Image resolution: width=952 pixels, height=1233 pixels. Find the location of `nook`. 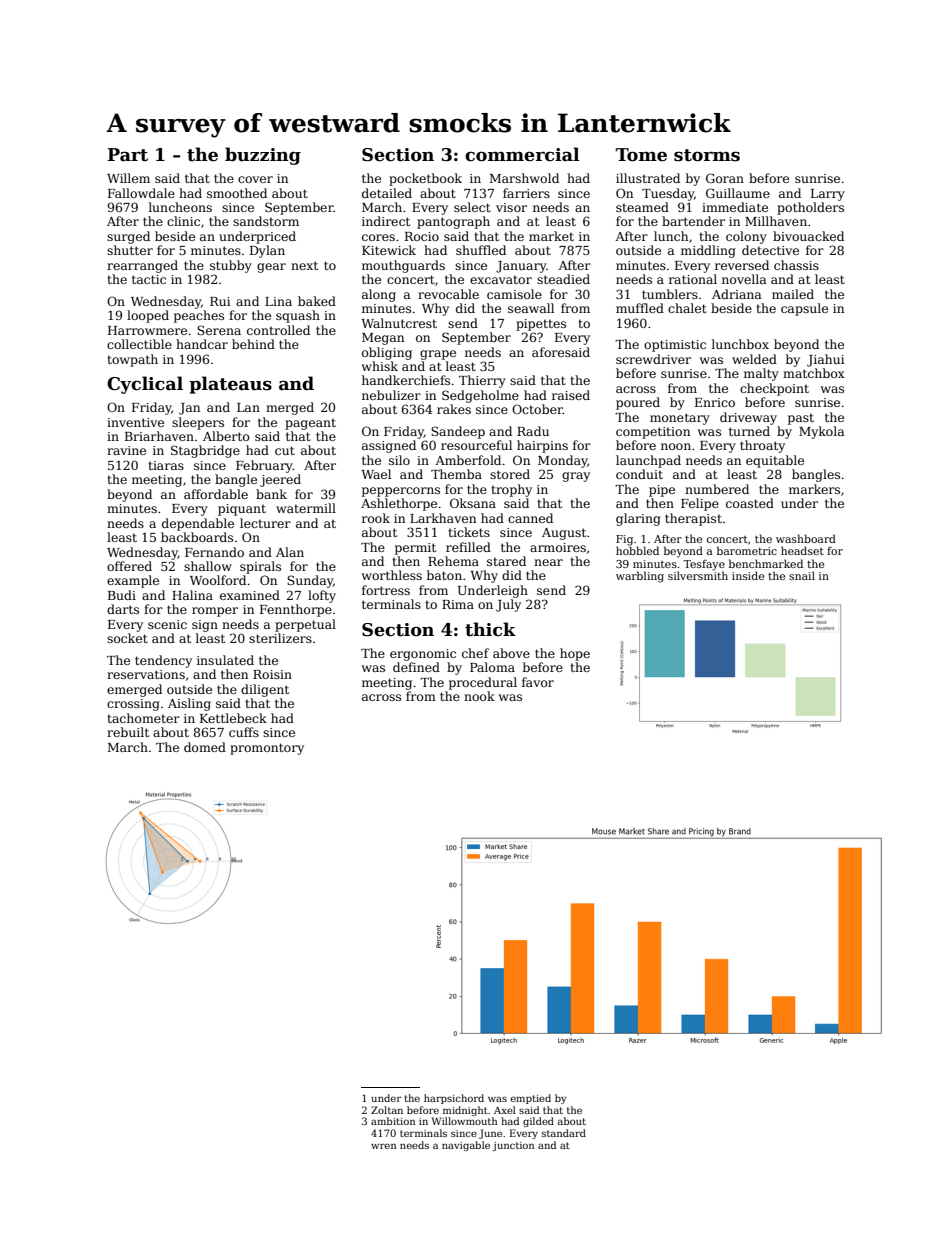

nook is located at coordinates (479, 696).
